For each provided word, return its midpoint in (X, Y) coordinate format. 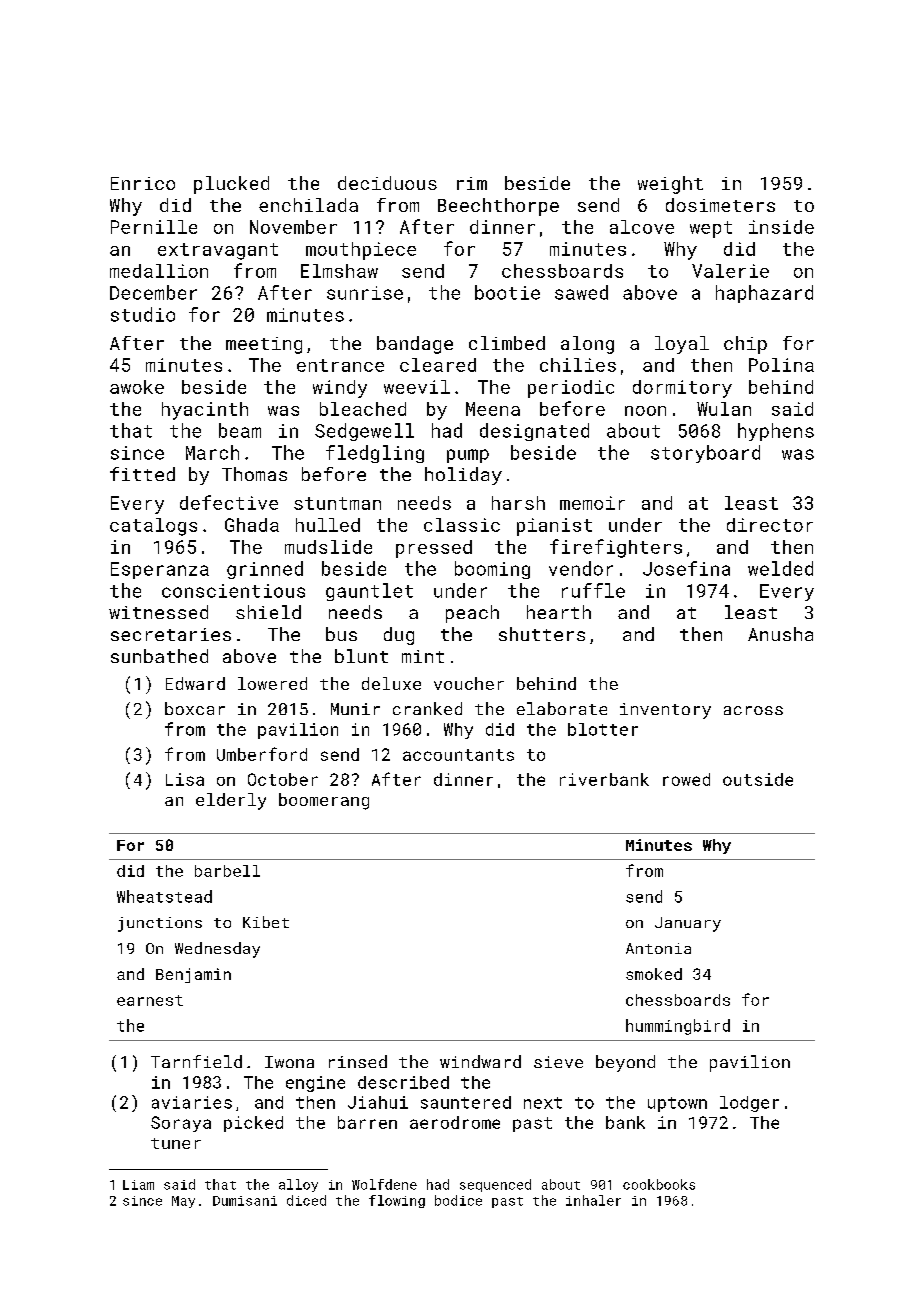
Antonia (658, 948)
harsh (518, 503)
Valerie (730, 271)
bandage (415, 345)
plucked (231, 185)
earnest (150, 1000)
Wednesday (217, 950)
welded (780, 568)
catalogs (153, 527)
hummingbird (678, 1027)
